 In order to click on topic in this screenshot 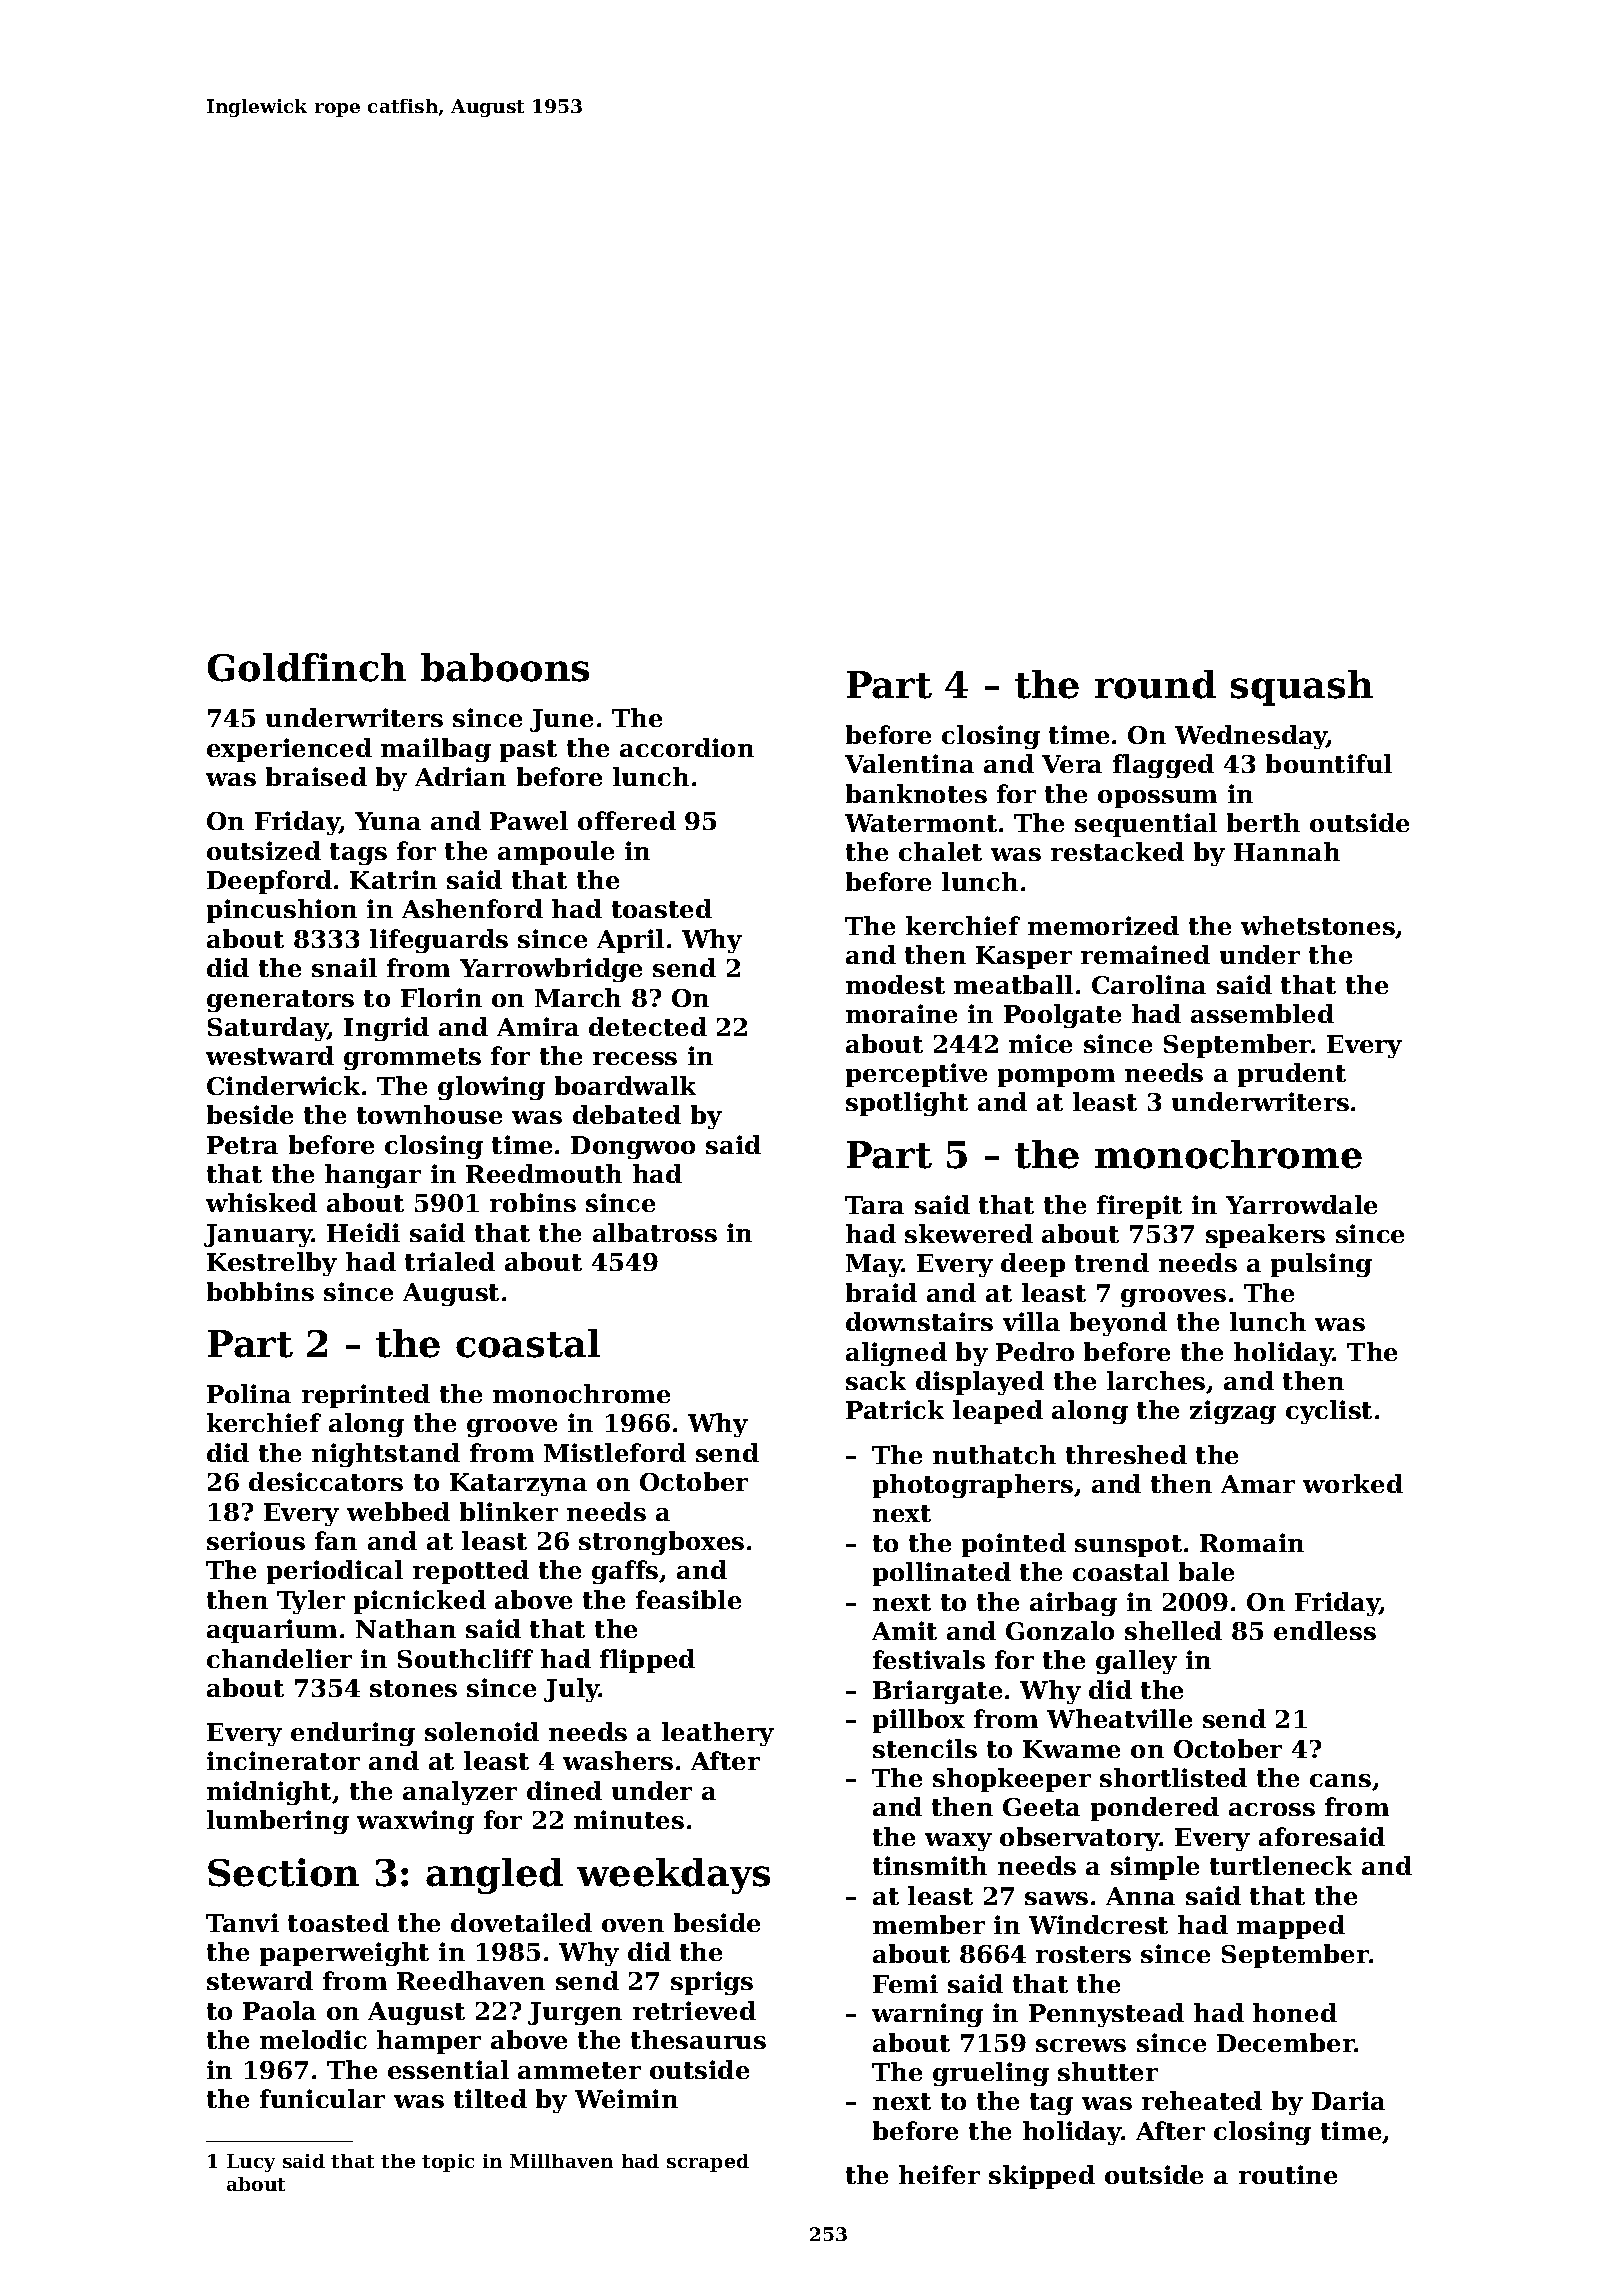, I will do `click(448, 2163)`.
